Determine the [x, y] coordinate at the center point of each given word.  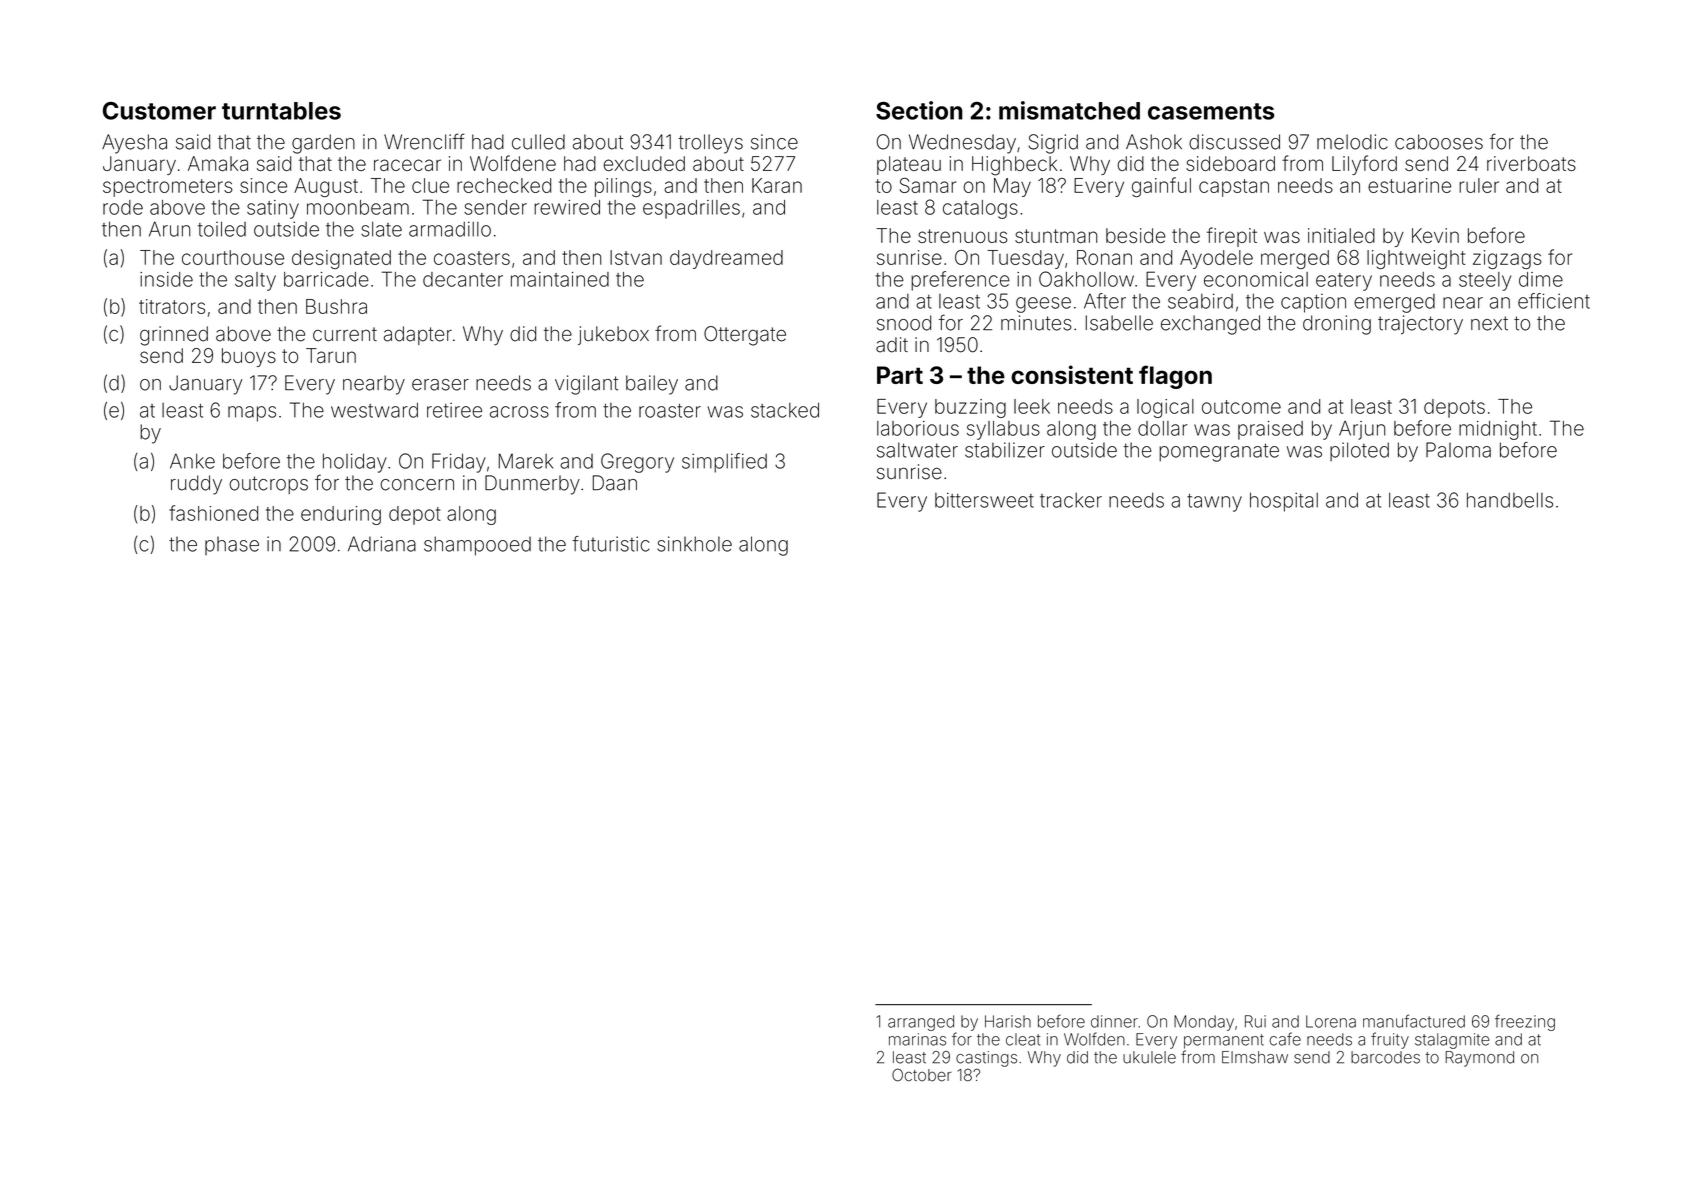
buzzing [970, 408]
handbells [1510, 500]
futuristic [611, 544]
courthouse [233, 257]
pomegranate [1219, 452]
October [922, 1075]
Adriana [382, 544]
